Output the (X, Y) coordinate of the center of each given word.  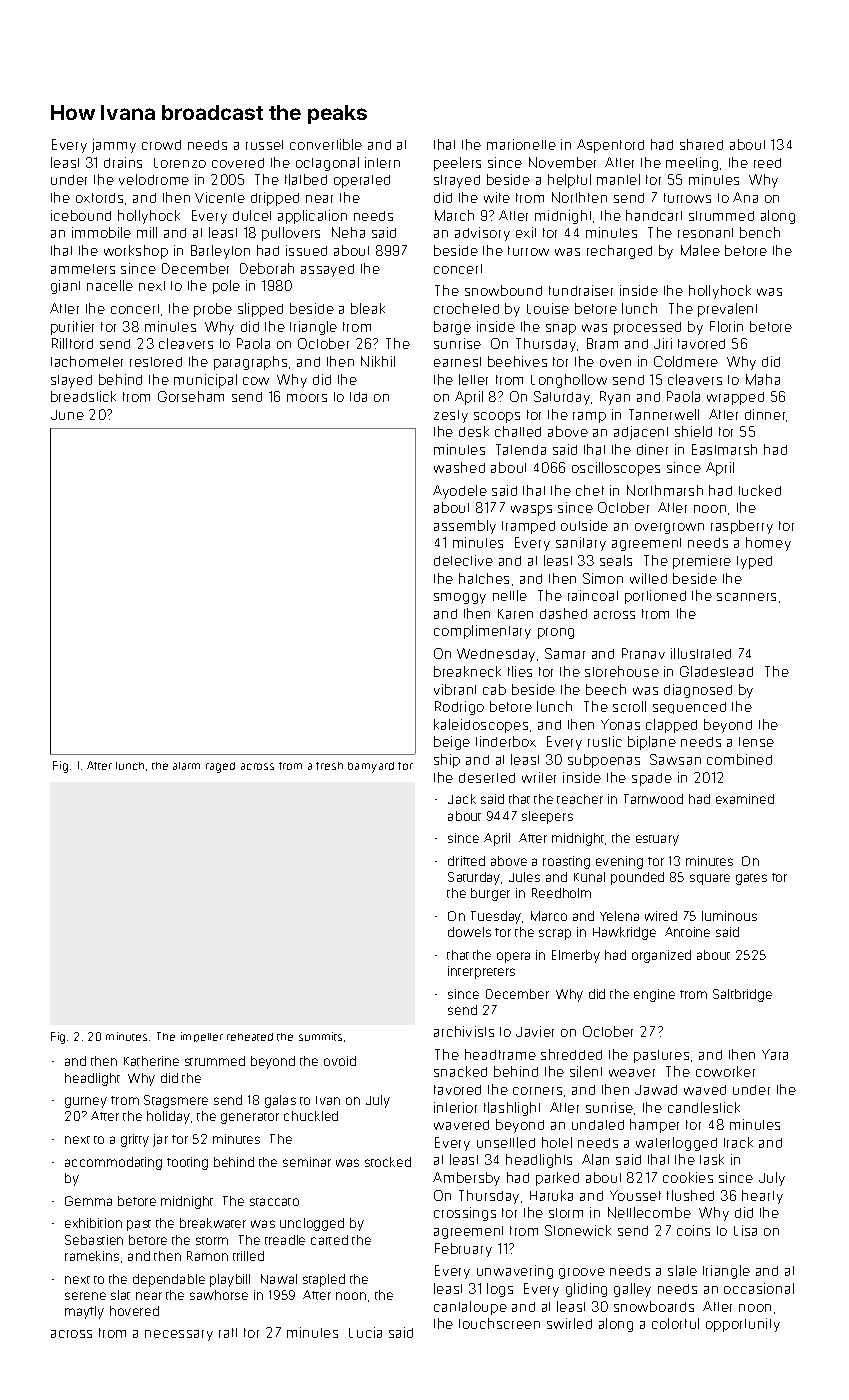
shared (701, 144)
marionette (521, 144)
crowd (161, 145)
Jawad (656, 1090)
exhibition (93, 1223)
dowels (469, 932)
